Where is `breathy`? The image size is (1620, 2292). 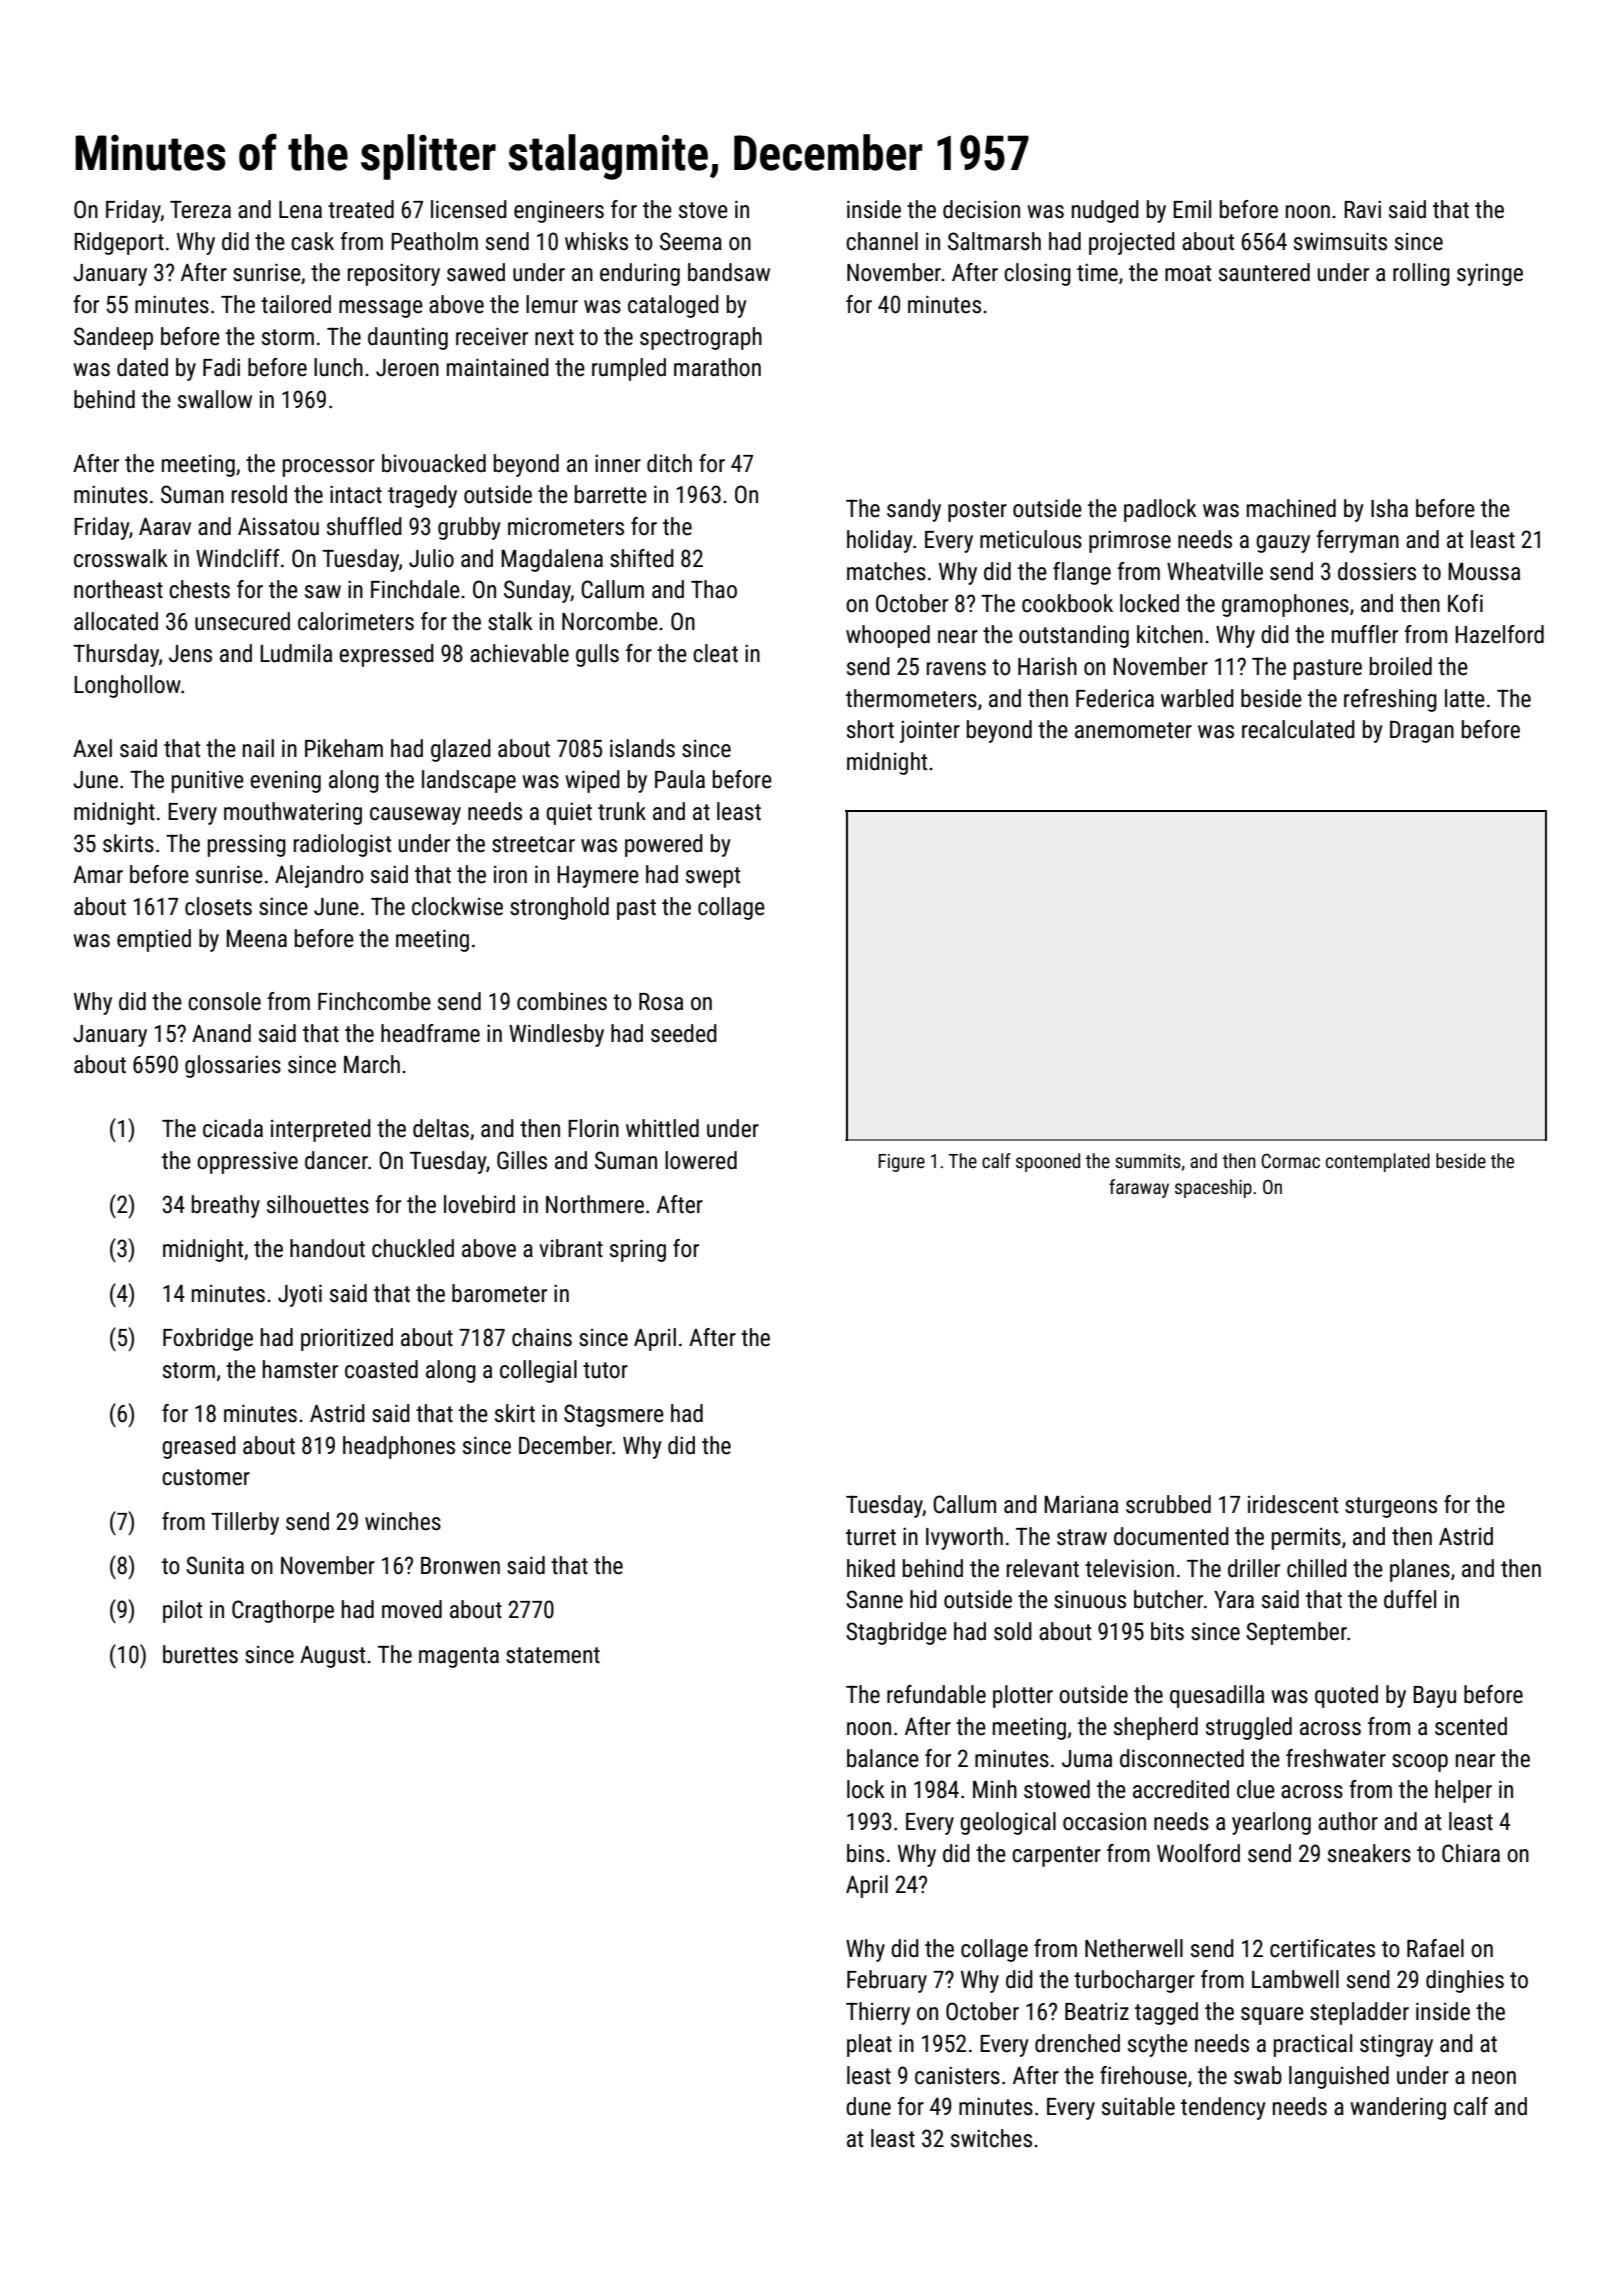
breathy is located at coordinates (226, 1206).
